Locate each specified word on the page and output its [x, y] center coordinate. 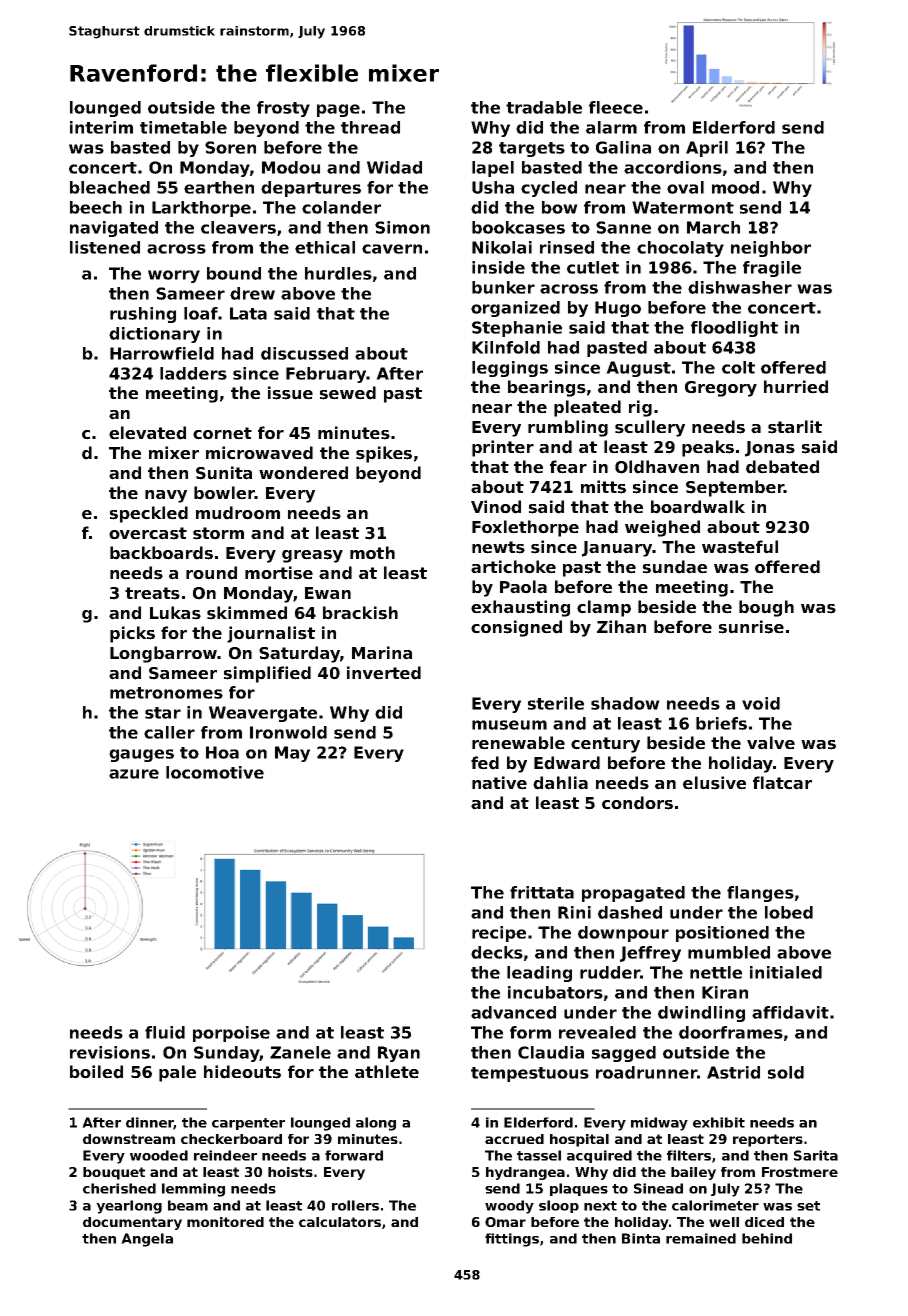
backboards [161, 553]
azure [134, 774]
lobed [789, 912]
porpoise [231, 1034]
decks [497, 952]
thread [370, 127]
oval [685, 187]
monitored [225, 1222]
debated [782, 467]
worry [174, 276]
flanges [760, 894]
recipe [499, 934]
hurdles [338, 273]
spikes [384, 454]
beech [96, 207]
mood [735, 187]
